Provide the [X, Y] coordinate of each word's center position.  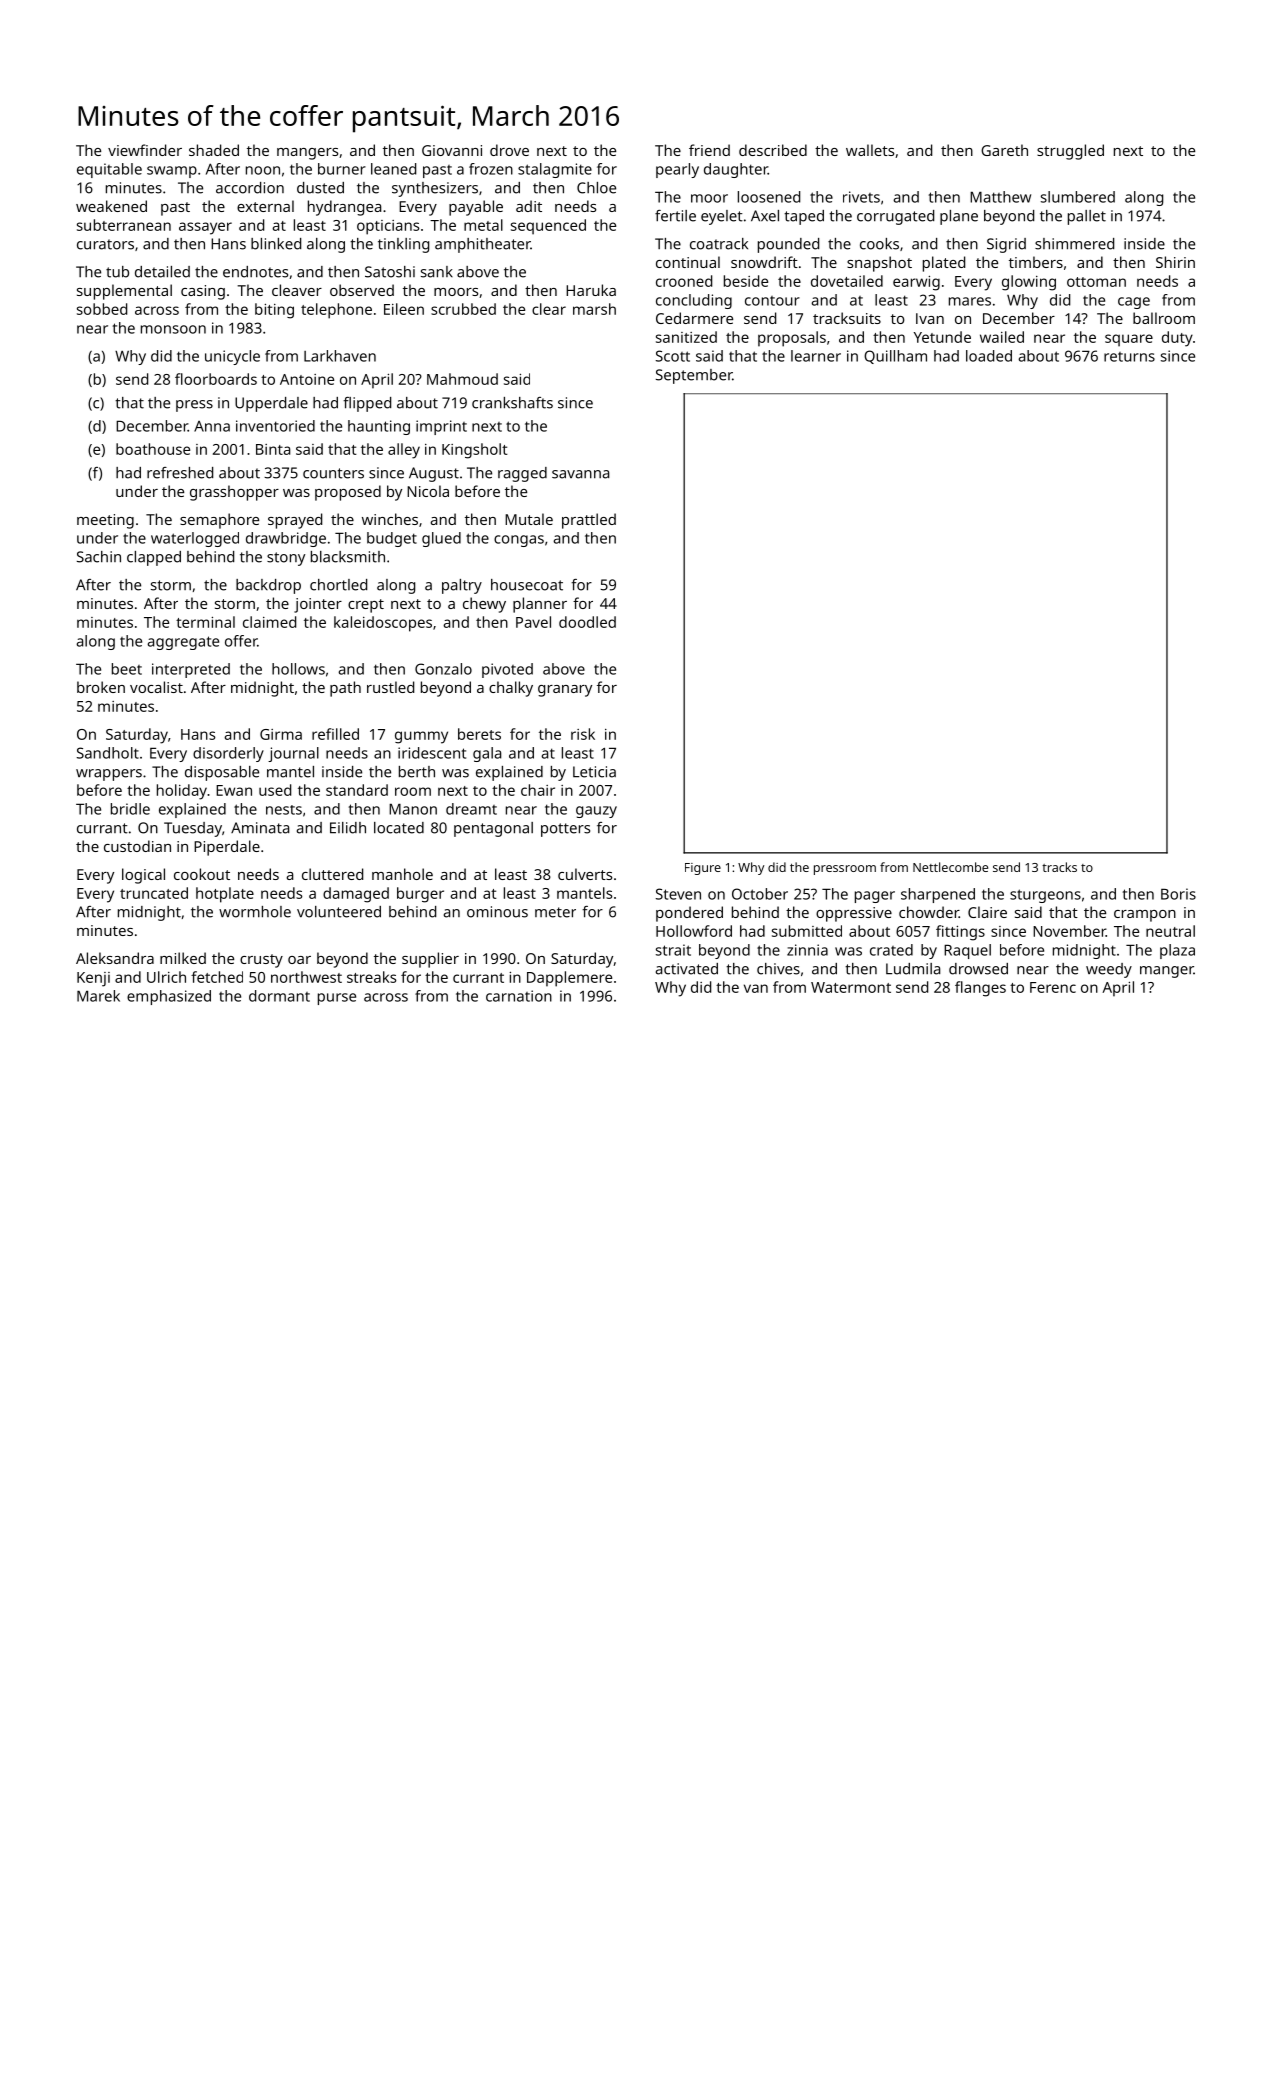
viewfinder [145, 150]
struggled [1070, 152]
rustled [390, 687]
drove [509, 150]
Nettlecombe [950, 867]
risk [583, 734]
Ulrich [166, 977]
